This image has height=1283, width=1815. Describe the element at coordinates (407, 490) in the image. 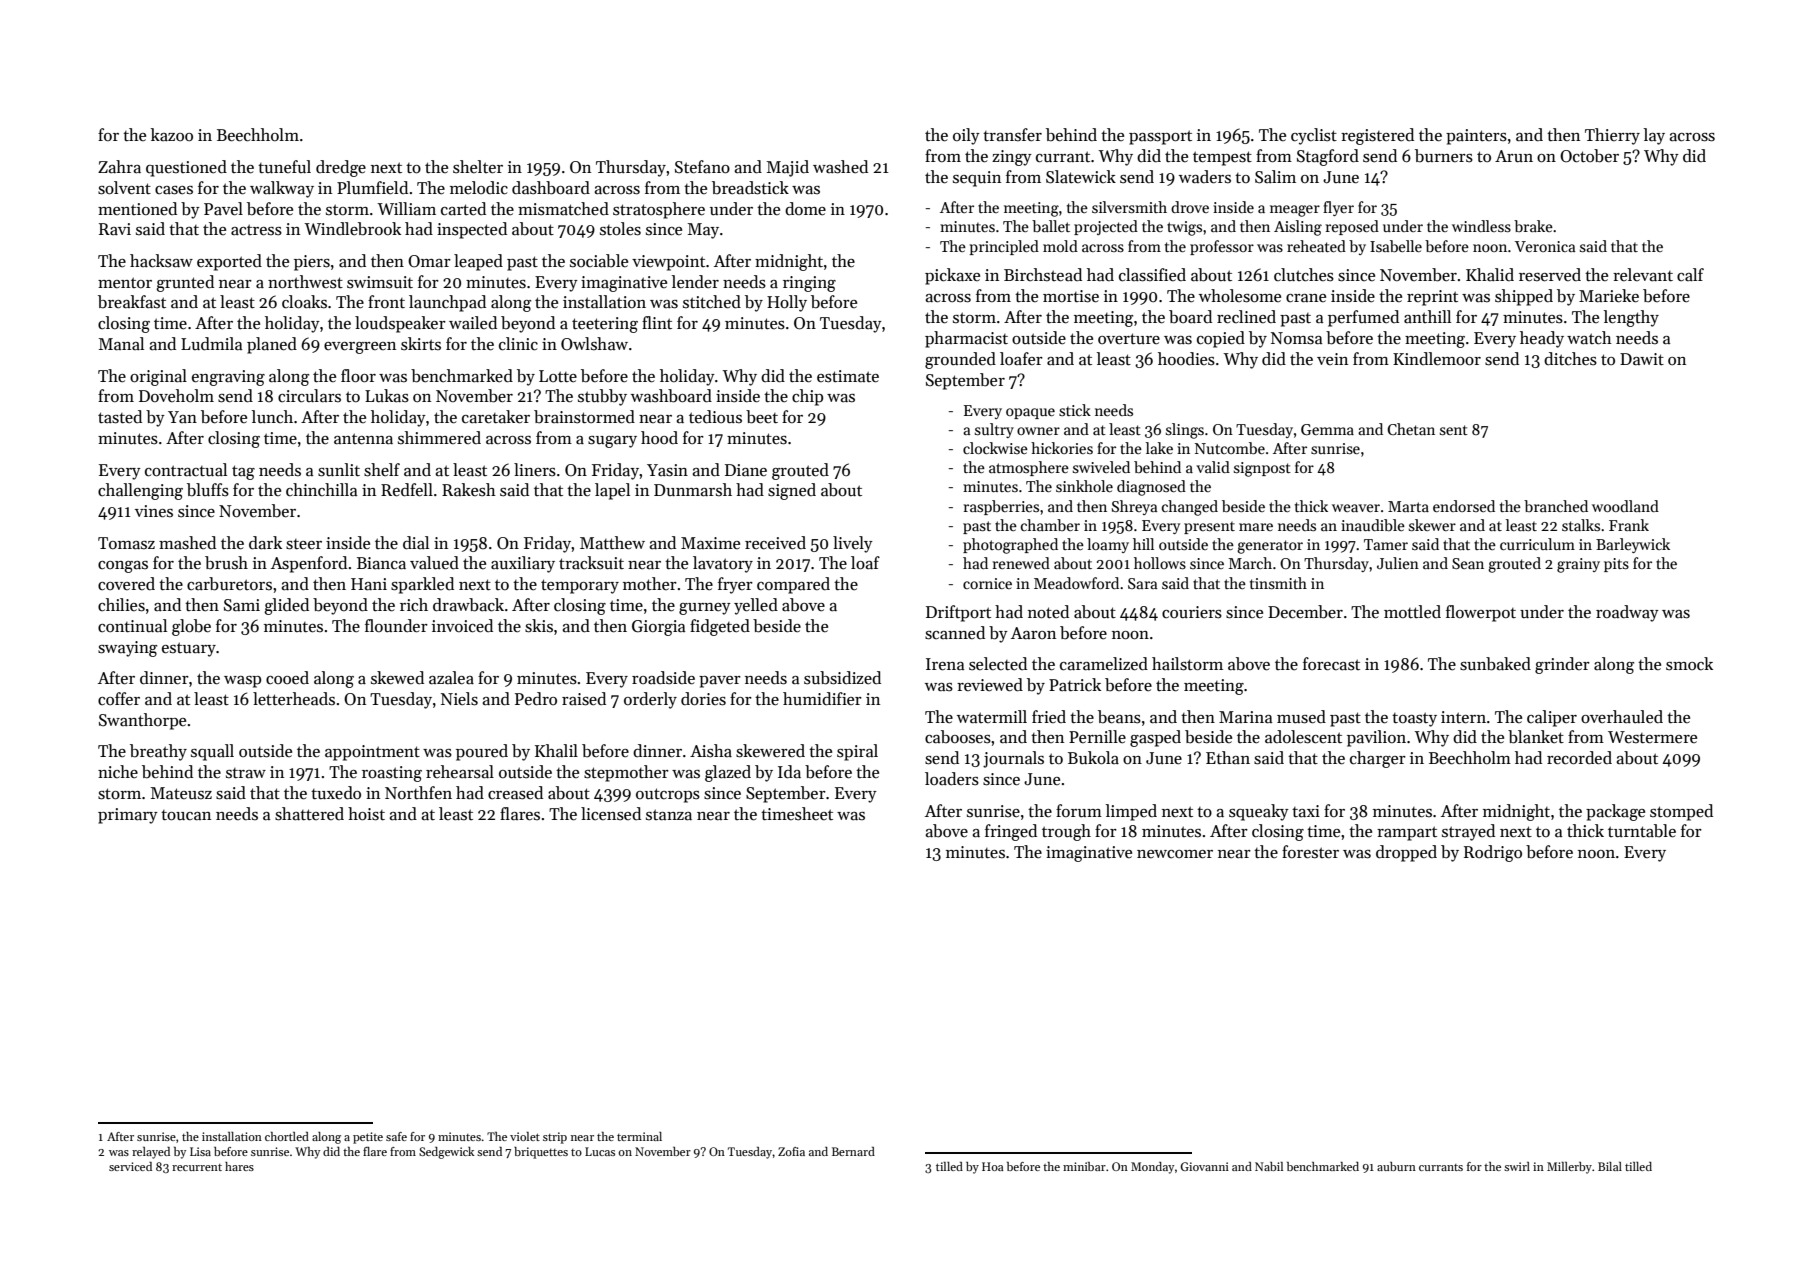

I see `Redfell` at that location.
